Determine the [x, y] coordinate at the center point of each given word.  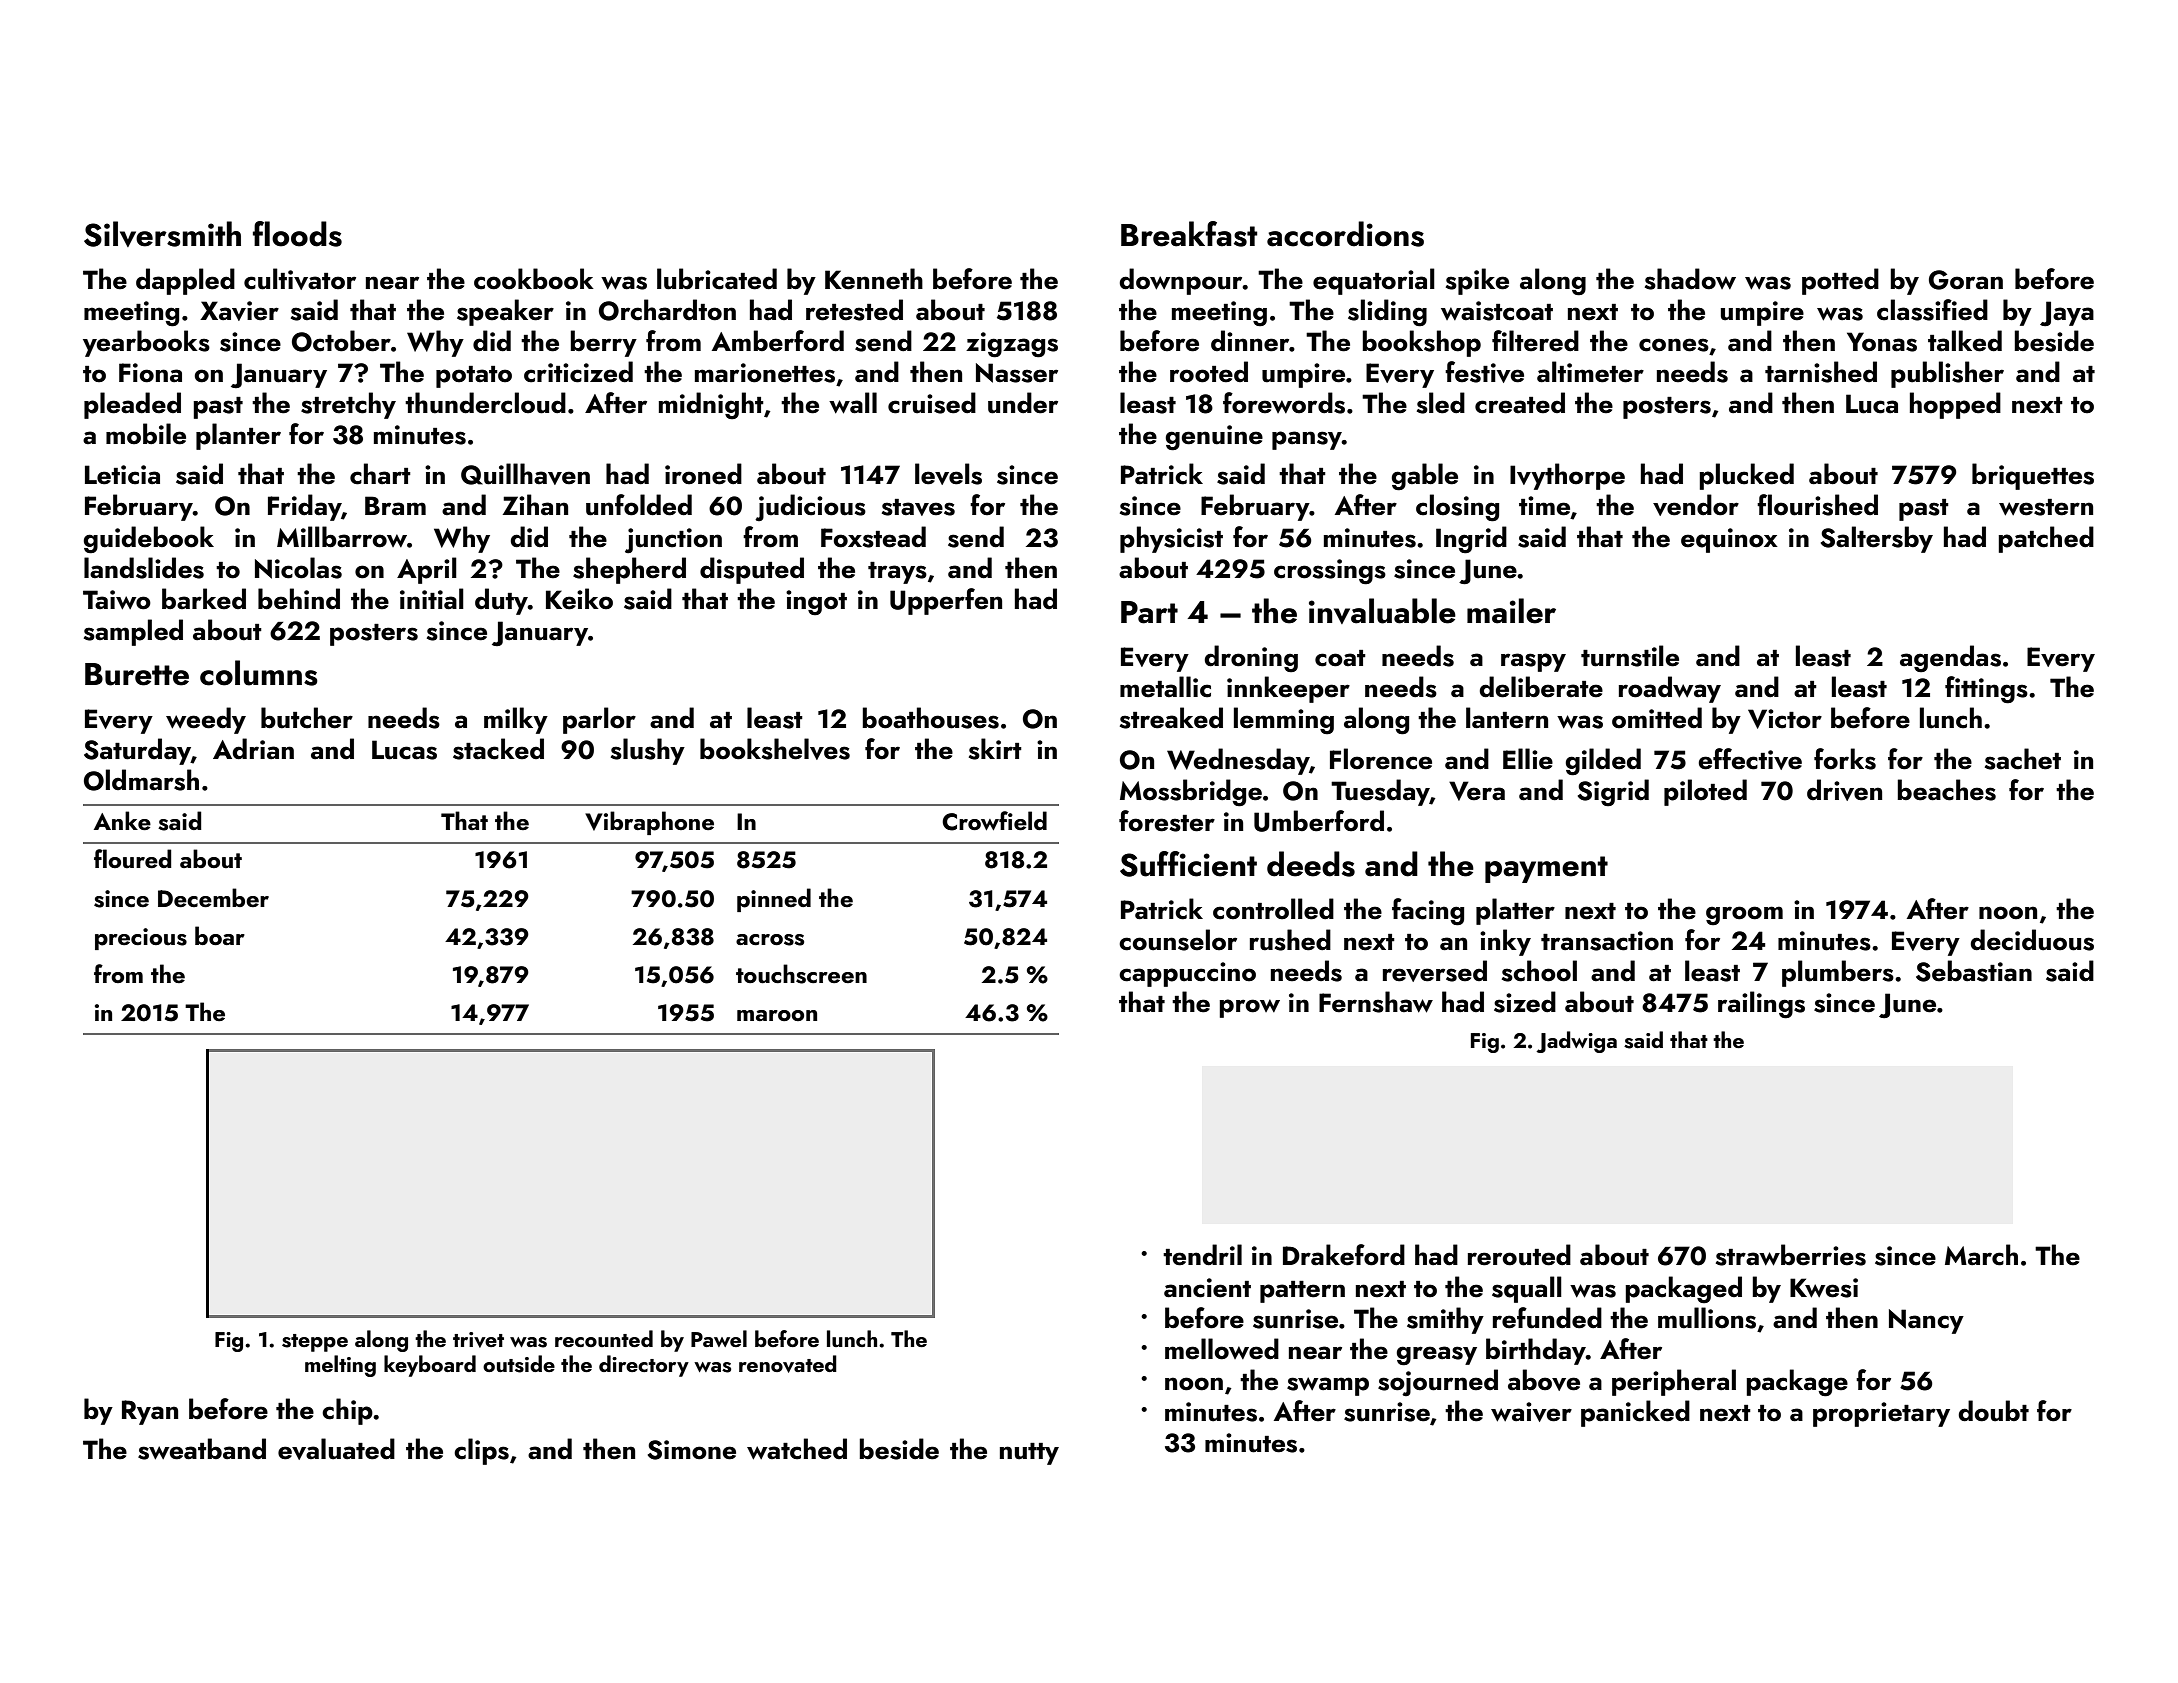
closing [1457, 508]
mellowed [1222, 1349]
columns [259, 673]
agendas [1950, 659]
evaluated [336, 1449]
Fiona [150, 373]
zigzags [1012, 345]
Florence [1381, 759]
